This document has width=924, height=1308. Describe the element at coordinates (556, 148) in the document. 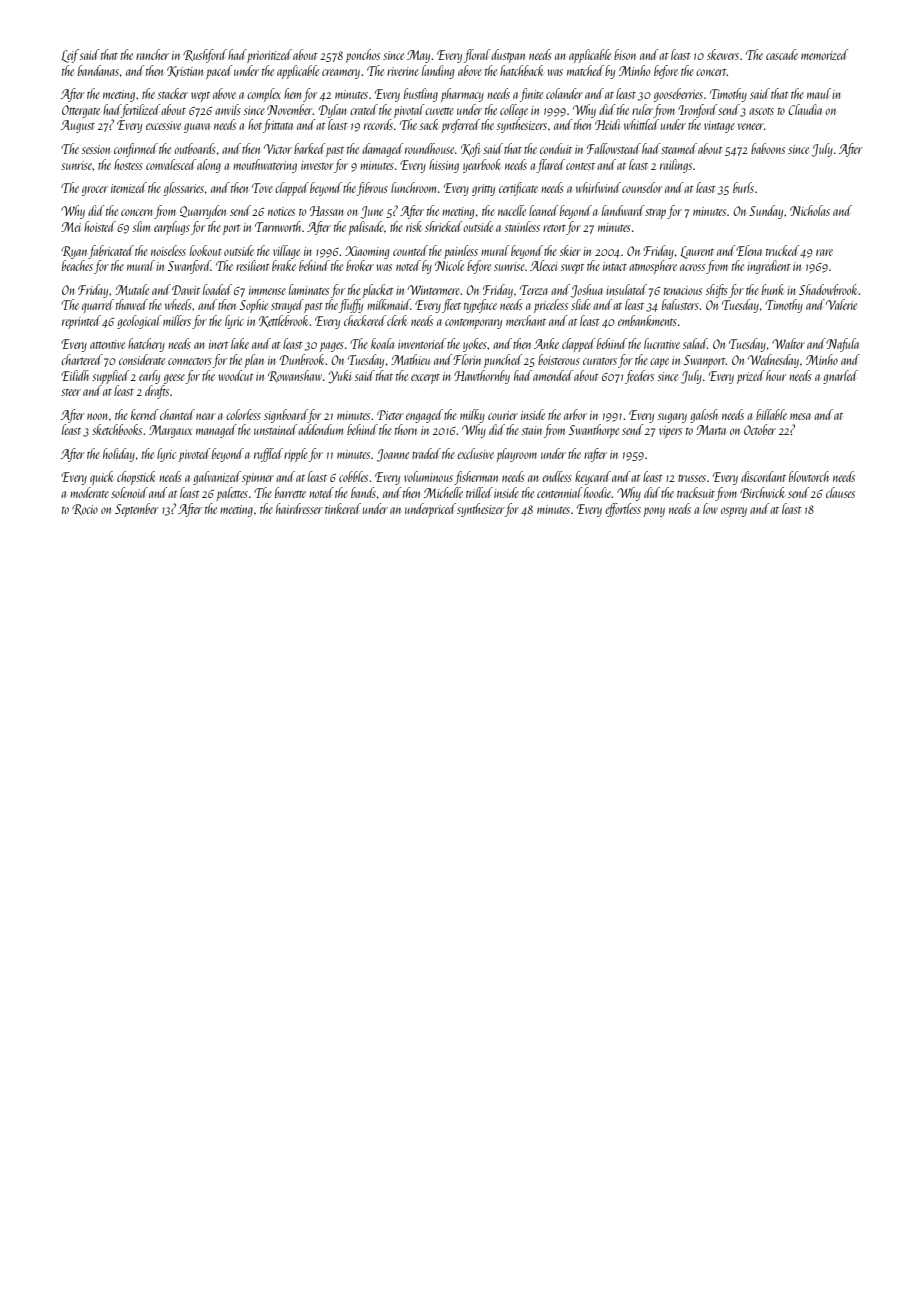

I see `conduit` at that location.
